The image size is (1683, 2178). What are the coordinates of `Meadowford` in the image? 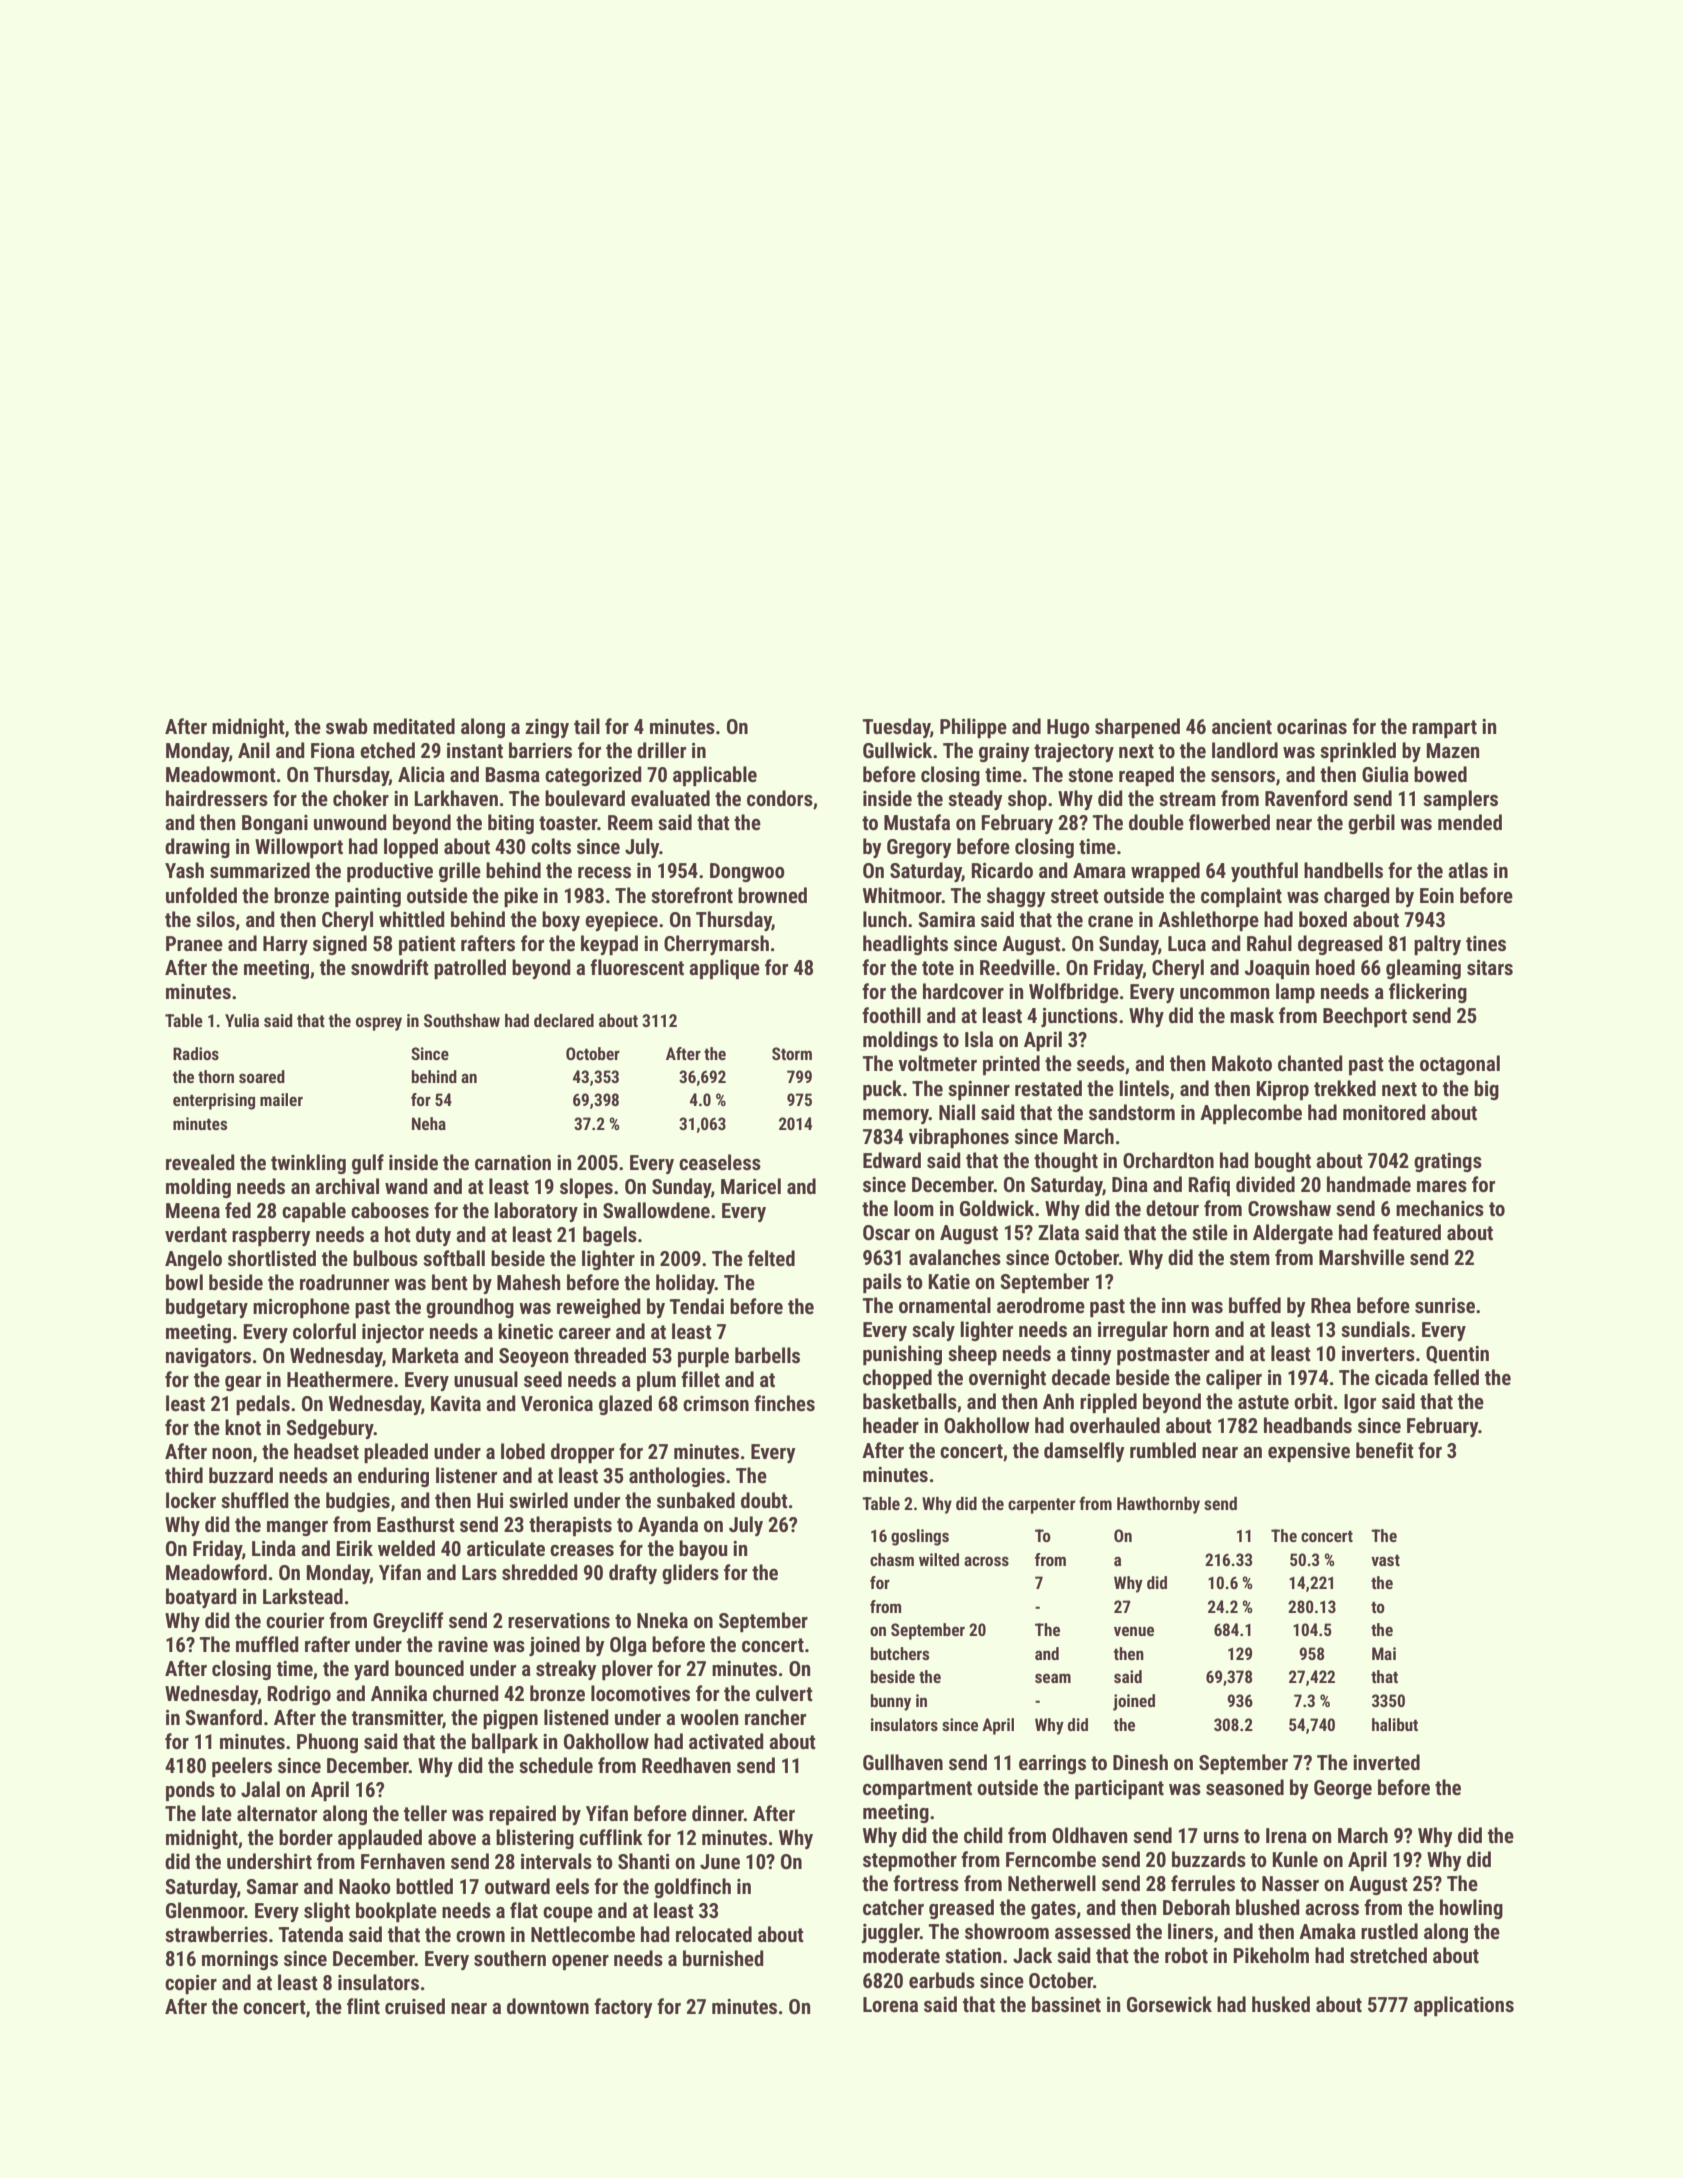 It's located at (216, 1572).
